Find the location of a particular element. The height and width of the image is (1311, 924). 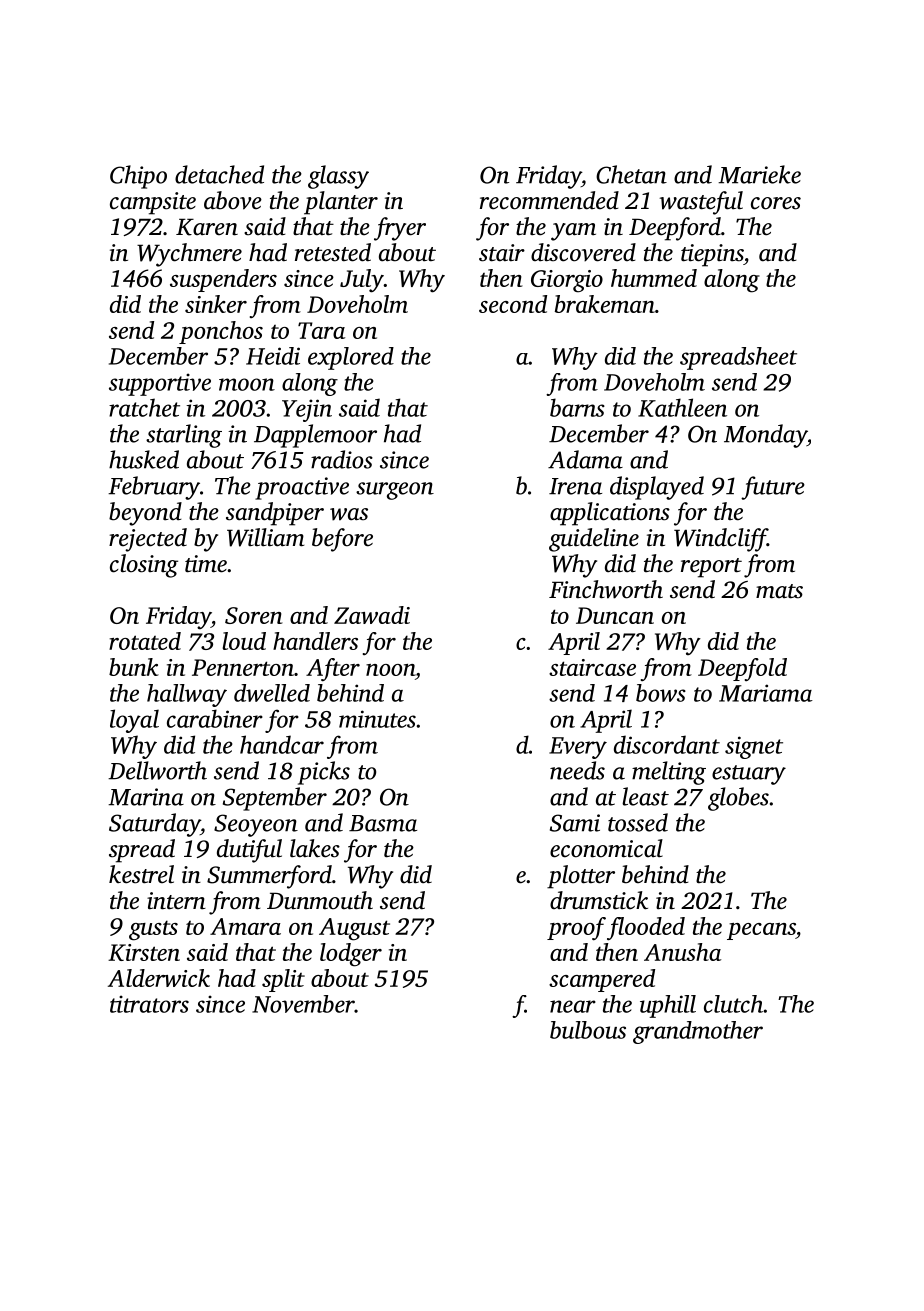

starling is located at coordinates (184, 436).
